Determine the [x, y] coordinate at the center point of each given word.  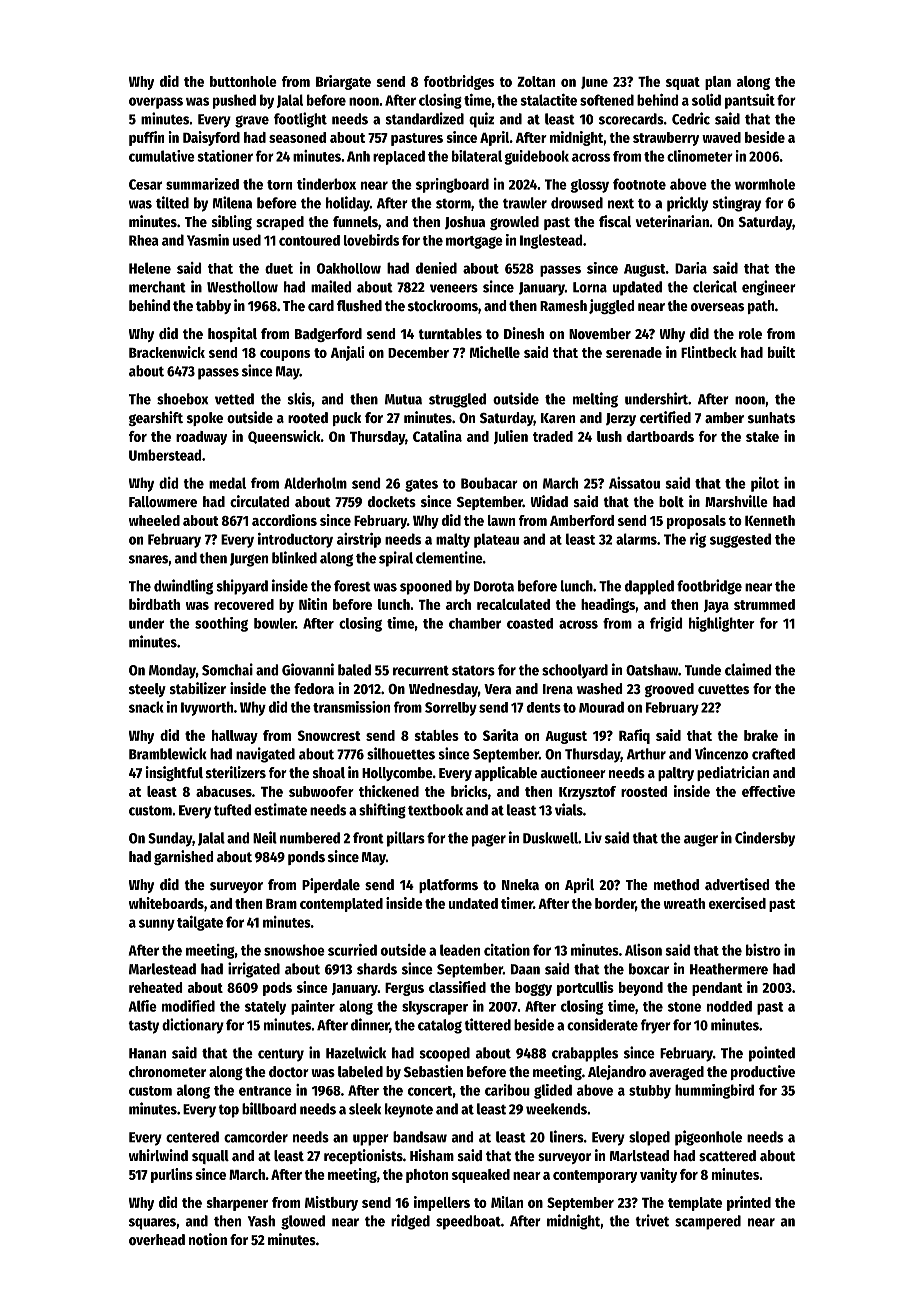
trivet [652, 1220]
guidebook [537, 157]
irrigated [254, 970]
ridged [410, 1222]
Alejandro [617, 1072]
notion [208, 1239]
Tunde [703, 670]
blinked [294, 557]
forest [352, 586]
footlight [300, 120]
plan [718, 83]
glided [553, 1091]
